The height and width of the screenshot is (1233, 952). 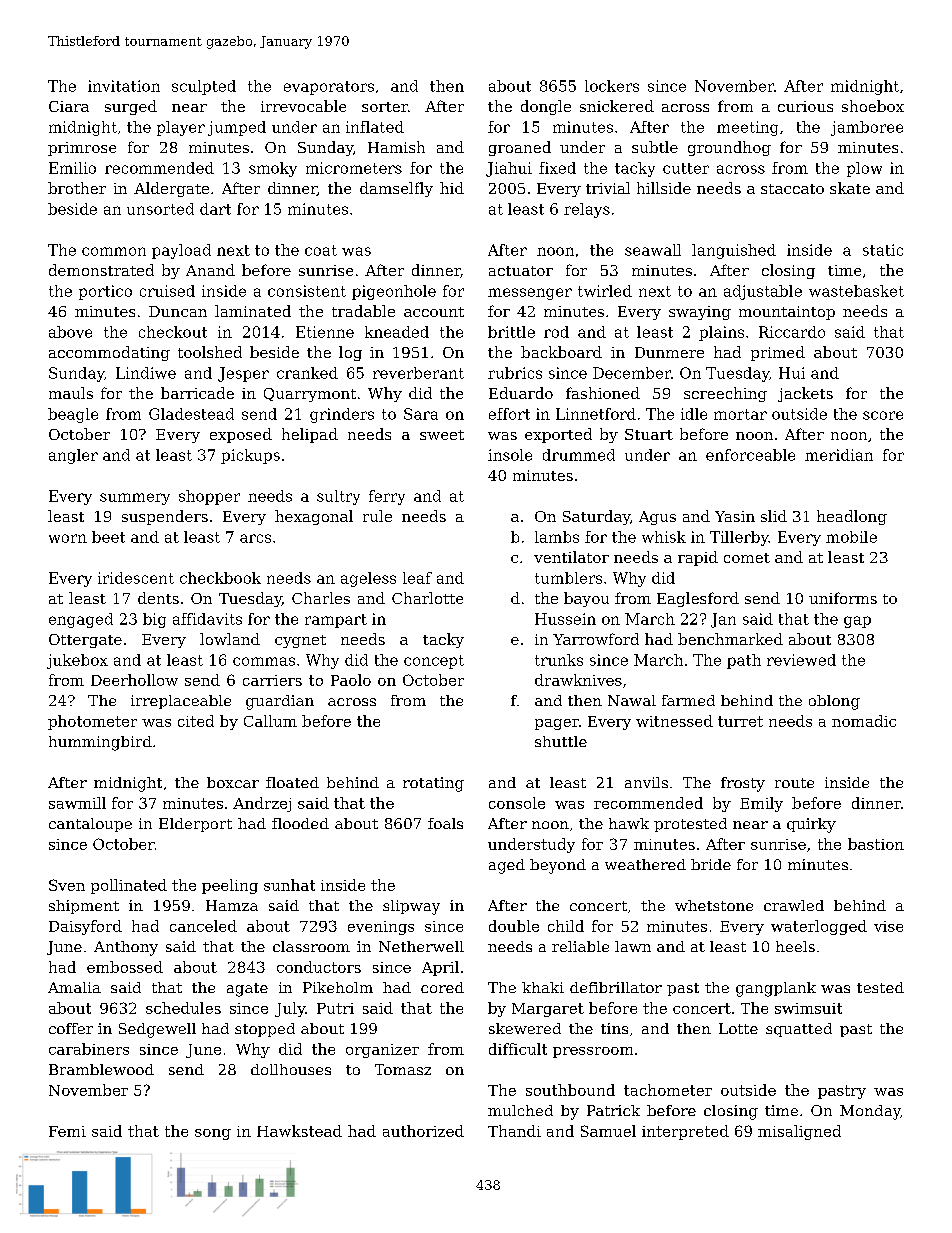 What do you see at coordinates (77, 188) in the screenshot?
I see `brother` at bounding box center [77, 188].
